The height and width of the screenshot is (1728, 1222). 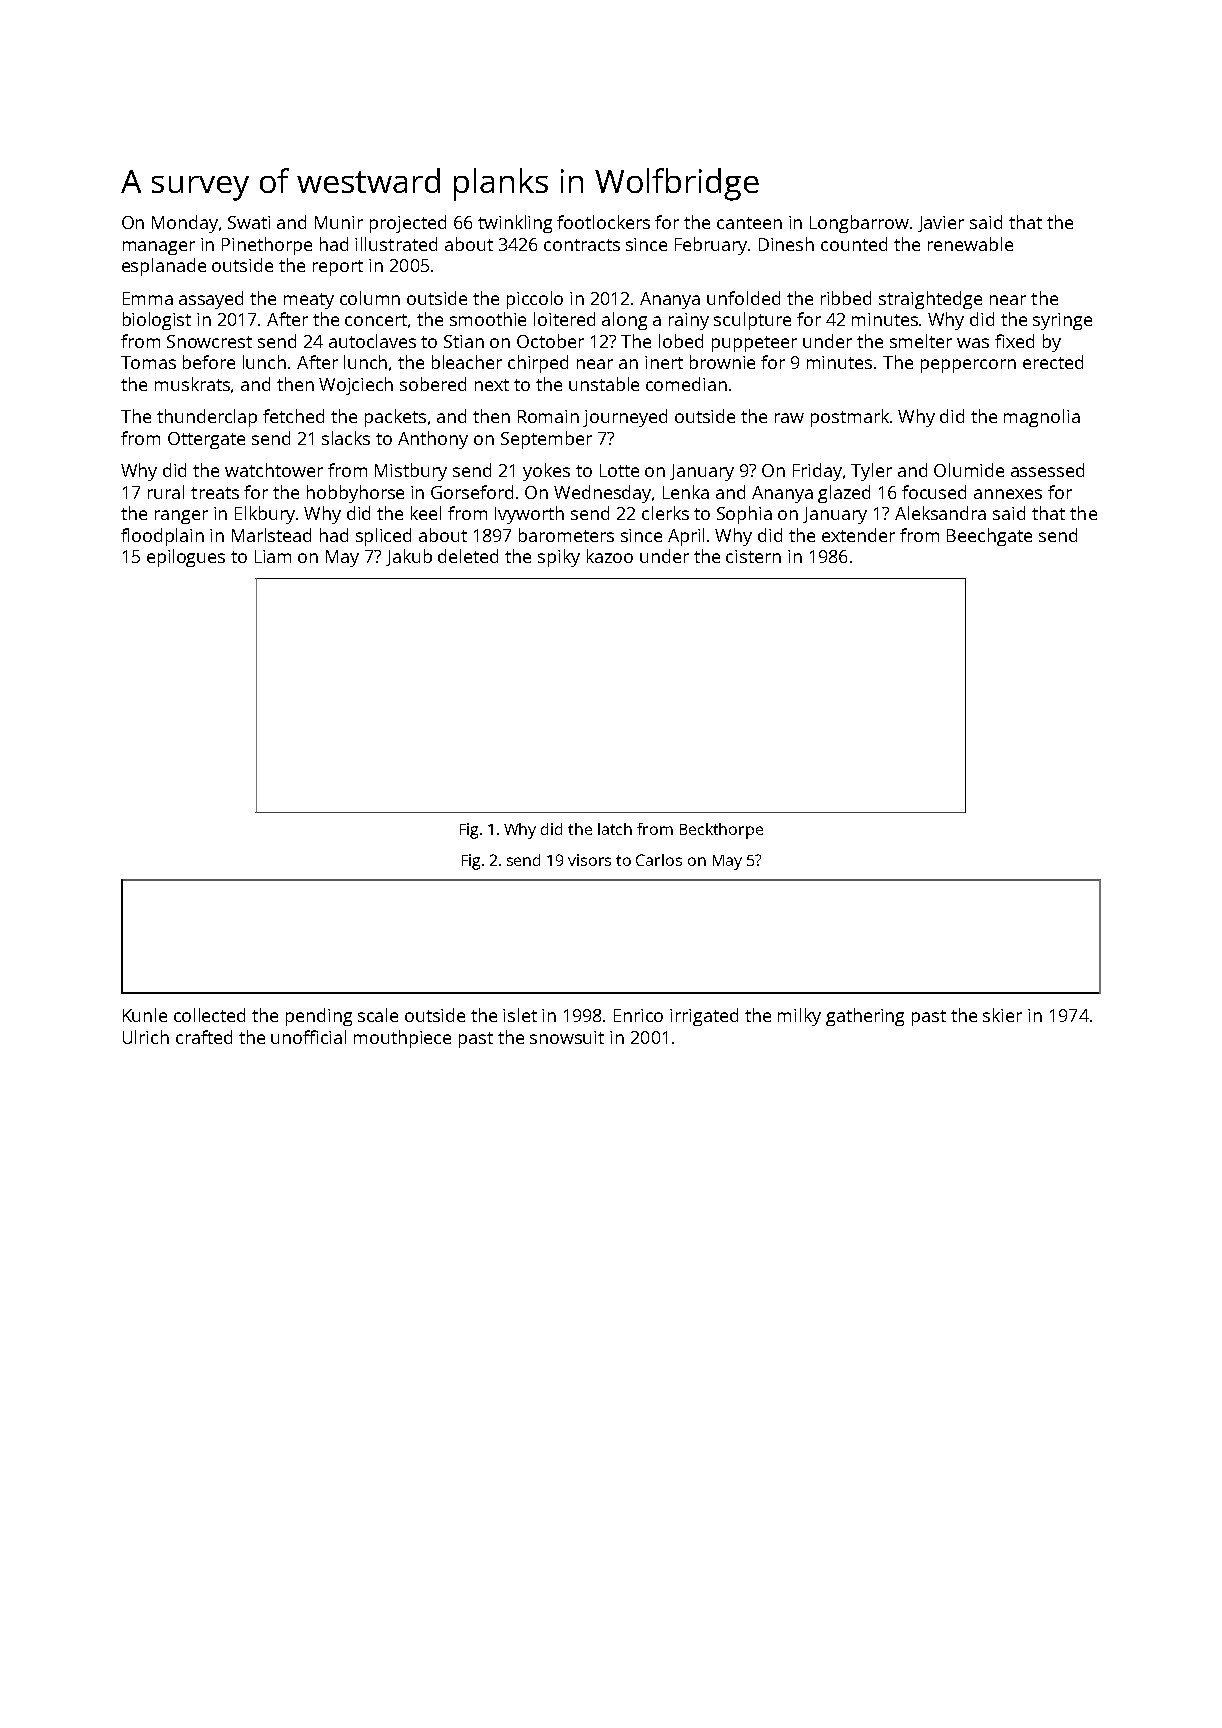 What do you see at coordinates (209, 1015) in the screenshot?
I see `collected` at bounding box center [209, 1015].
